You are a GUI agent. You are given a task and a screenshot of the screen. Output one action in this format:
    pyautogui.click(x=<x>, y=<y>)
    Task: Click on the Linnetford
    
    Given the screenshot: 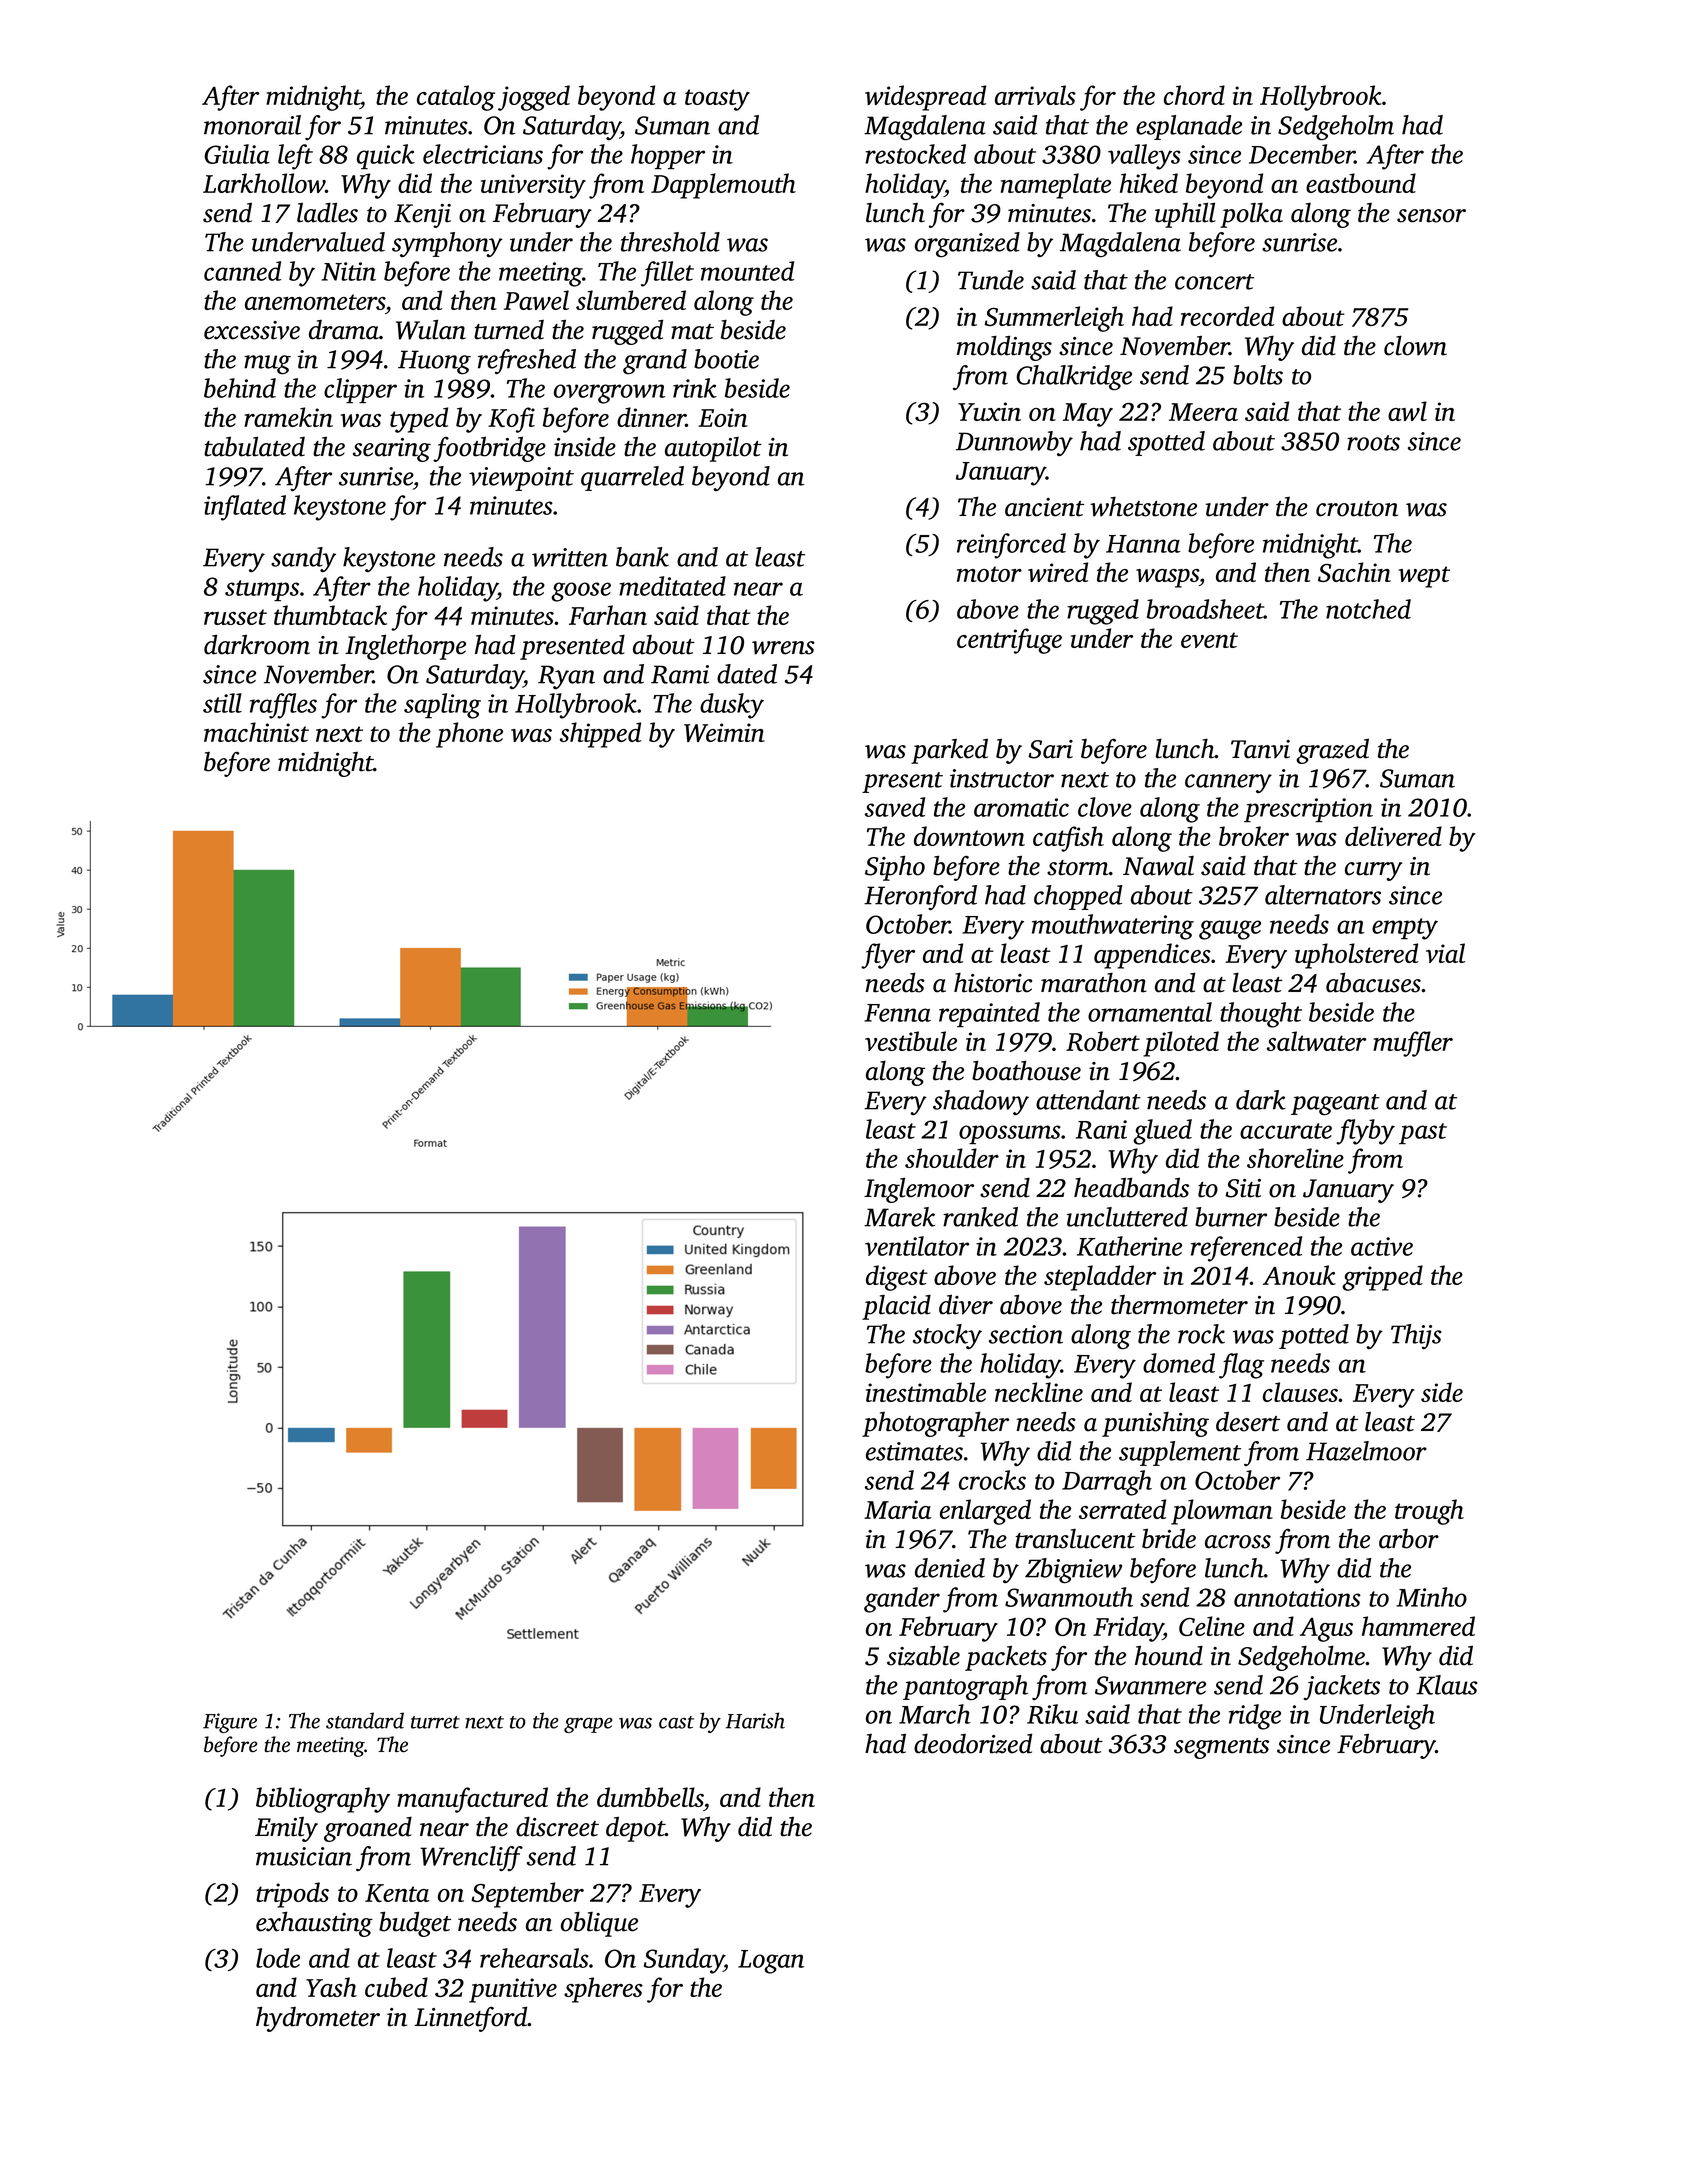 What is the action you would take?
    pyautogui.click(x=471, y=2019)
